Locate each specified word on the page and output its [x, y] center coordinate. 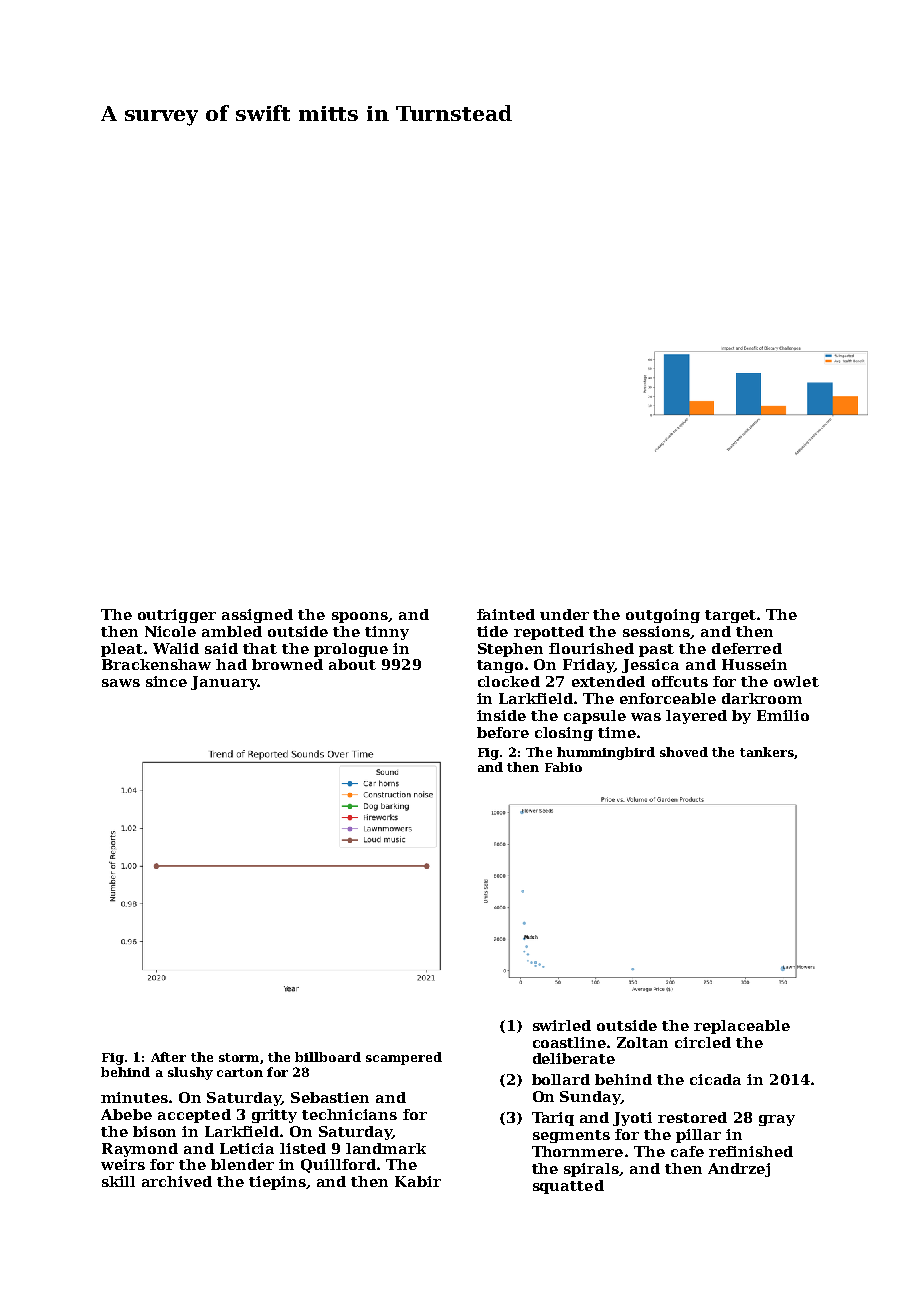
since [166, 681]
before [503, 732]
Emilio [783, 715]
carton [240, 1072]
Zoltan [642, 1042]
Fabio [563, 767]
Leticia [247, 1148]
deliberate [574, 1058]
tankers [767, 752]
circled [703, 1042]
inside [501, 715]
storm [239, 1057]
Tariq [553, 1119]
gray [777, 1120]
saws [121, 683]
